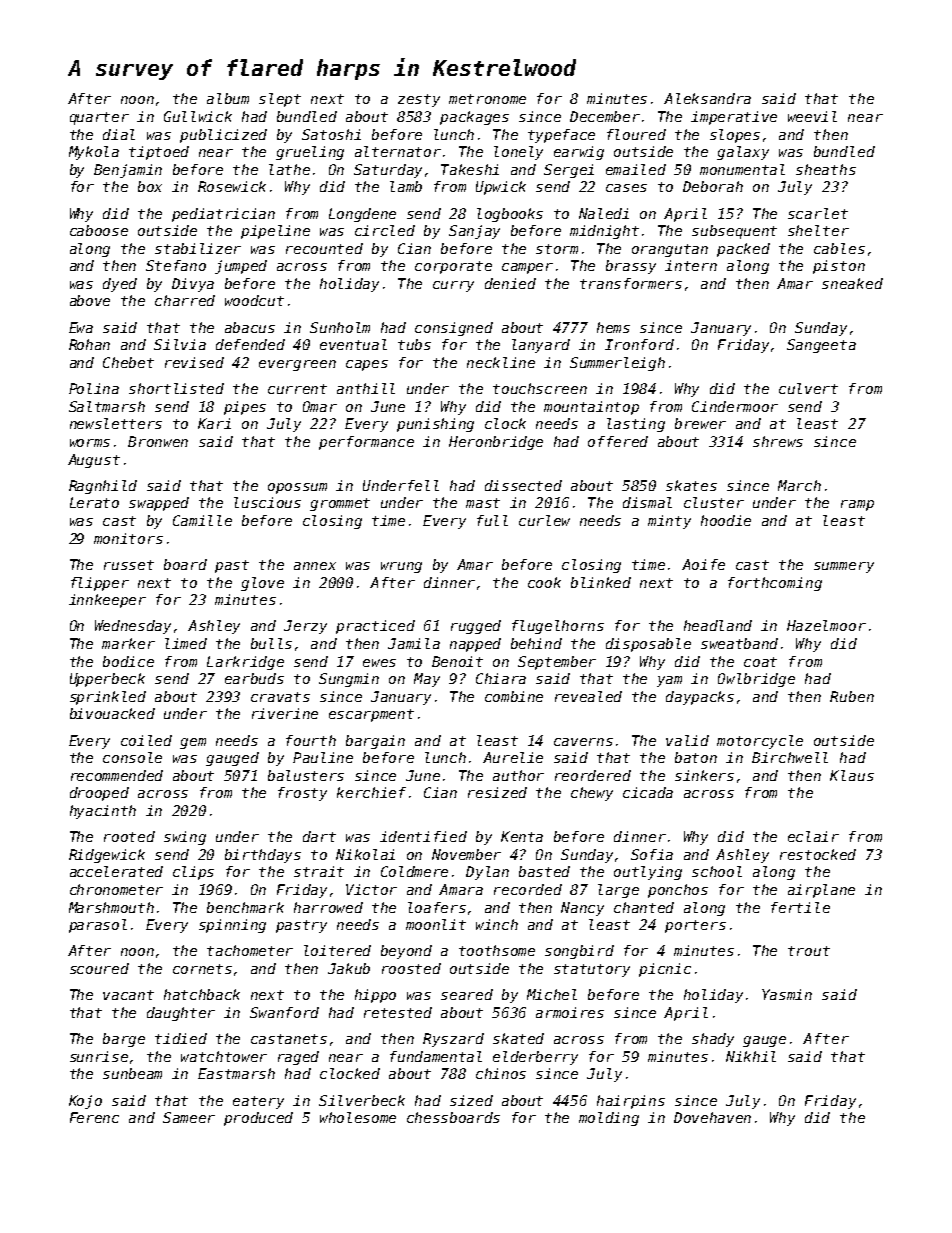 The image size is (952, 1233). I want to click on corporate, so click(453, 267).
